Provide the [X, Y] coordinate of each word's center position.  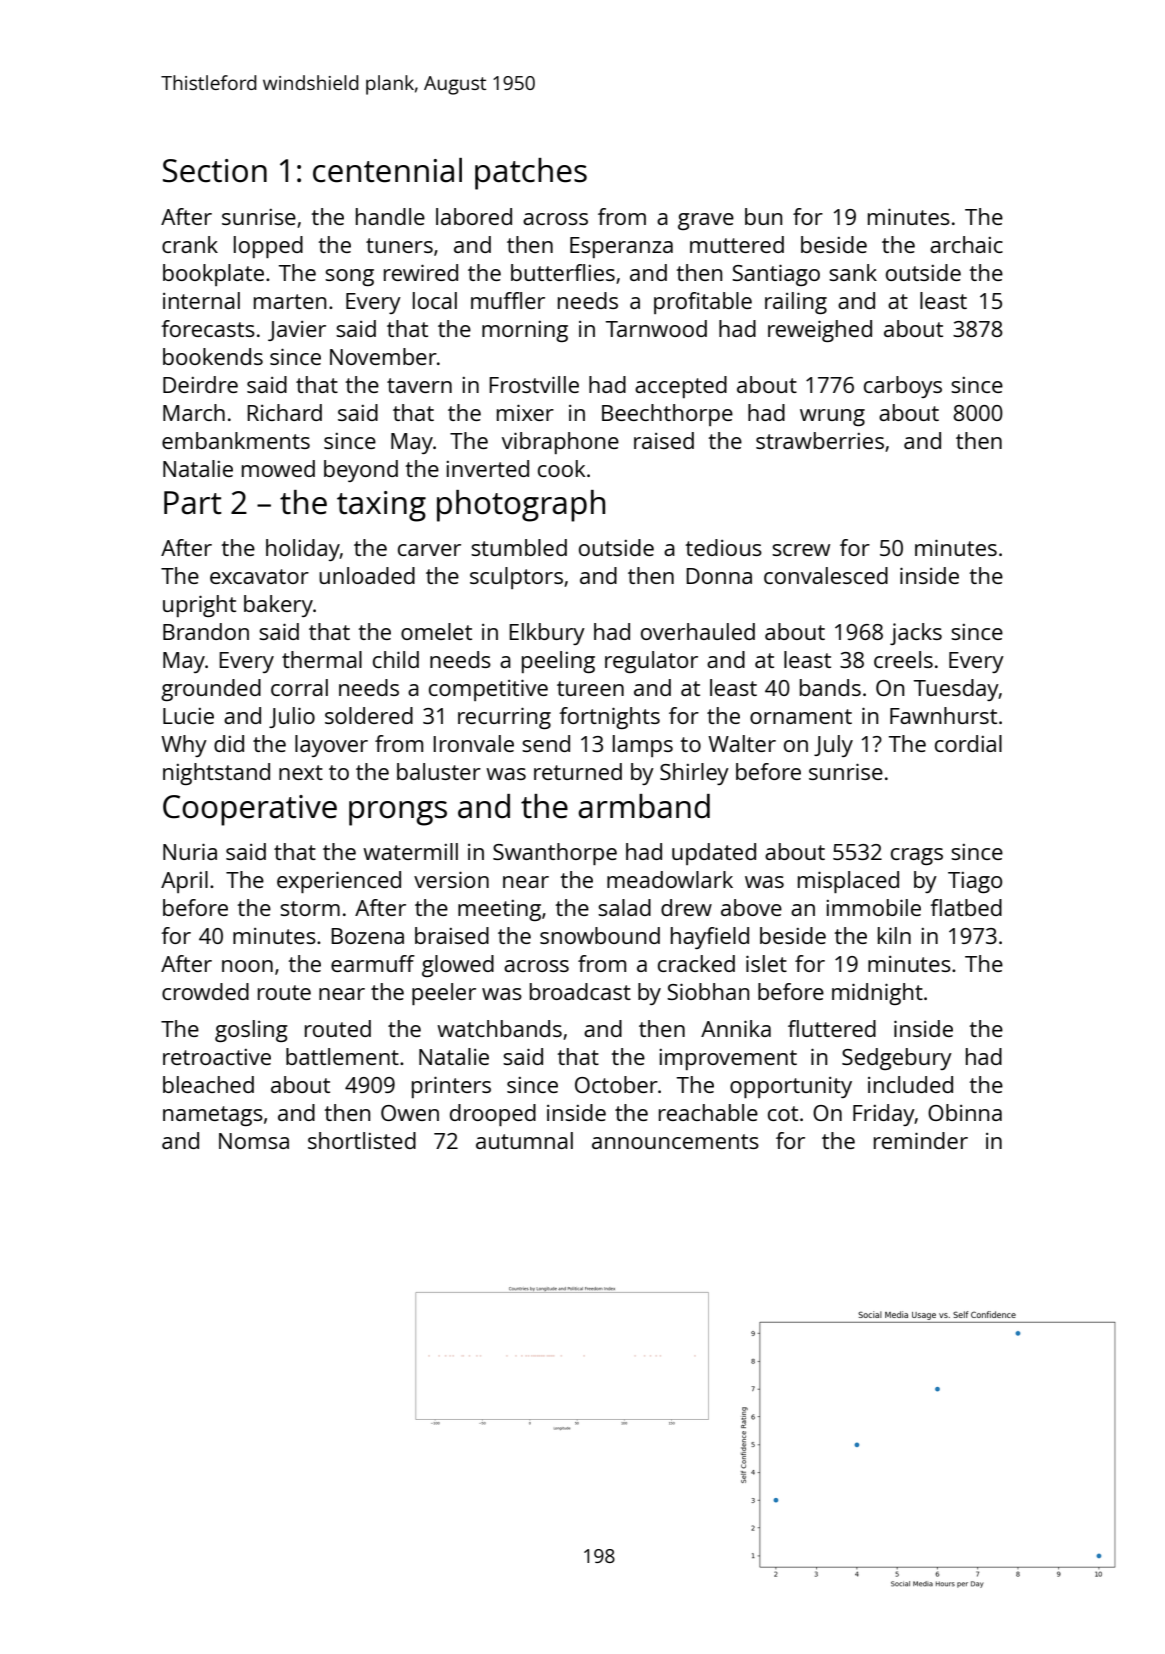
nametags [213, 1116]
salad [624, 907]
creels [903, 659]
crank [190, 244]
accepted [681, 387]
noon [247, 966]
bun [763, 216]
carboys [903, 387]
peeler [444, 994]
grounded [211, 690]
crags [917, 856]
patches [531, 174]
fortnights [609, 718]
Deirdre [200, 384]
